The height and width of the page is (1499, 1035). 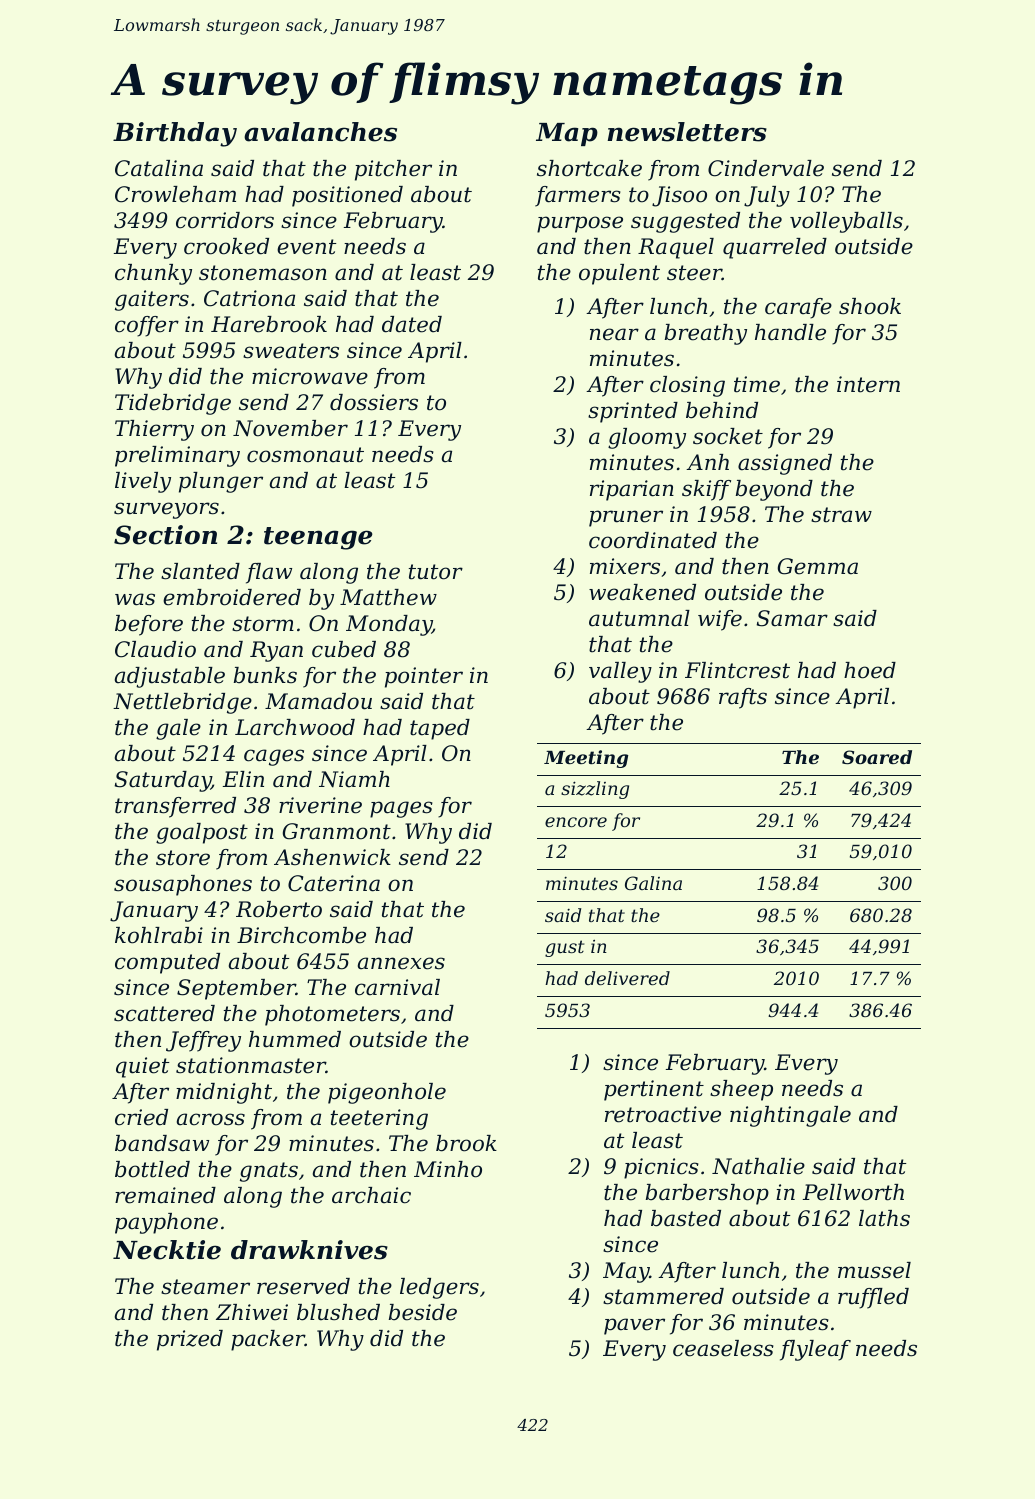 I want to click on taped, so click(x=440, y=729).
